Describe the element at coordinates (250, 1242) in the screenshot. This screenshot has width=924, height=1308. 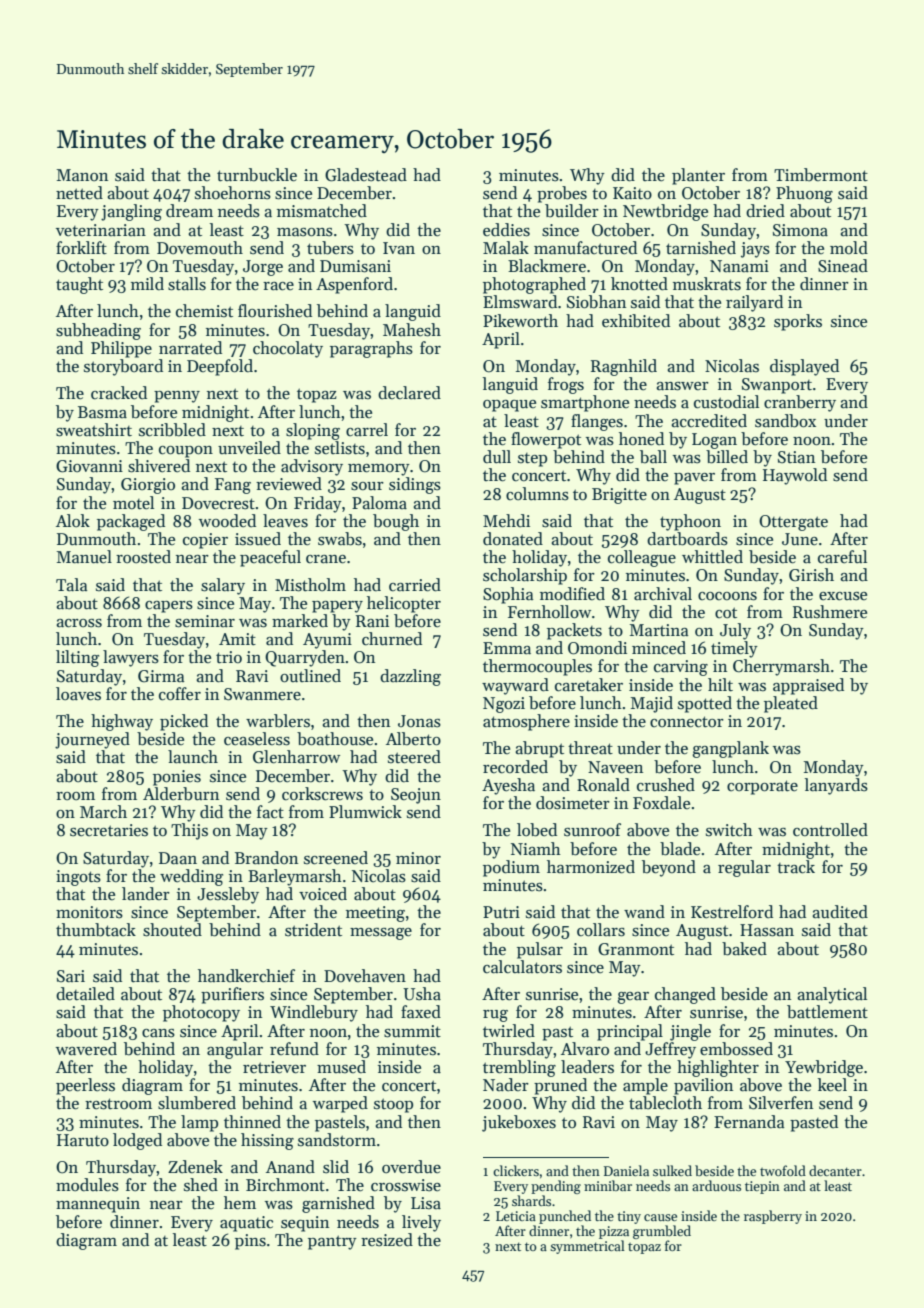
I see `pins` at that location.
